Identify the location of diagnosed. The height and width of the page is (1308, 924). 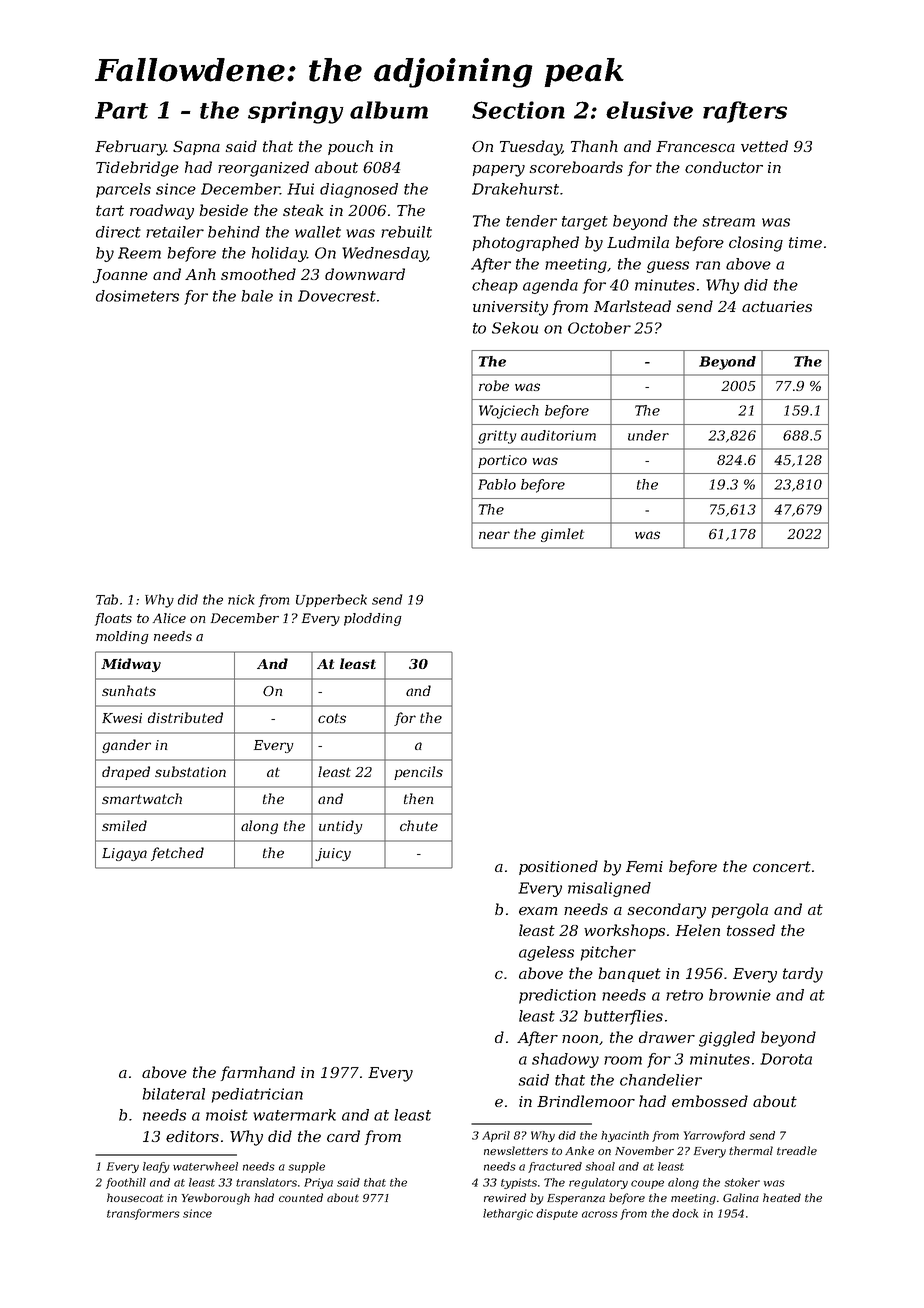
(359, 190).
